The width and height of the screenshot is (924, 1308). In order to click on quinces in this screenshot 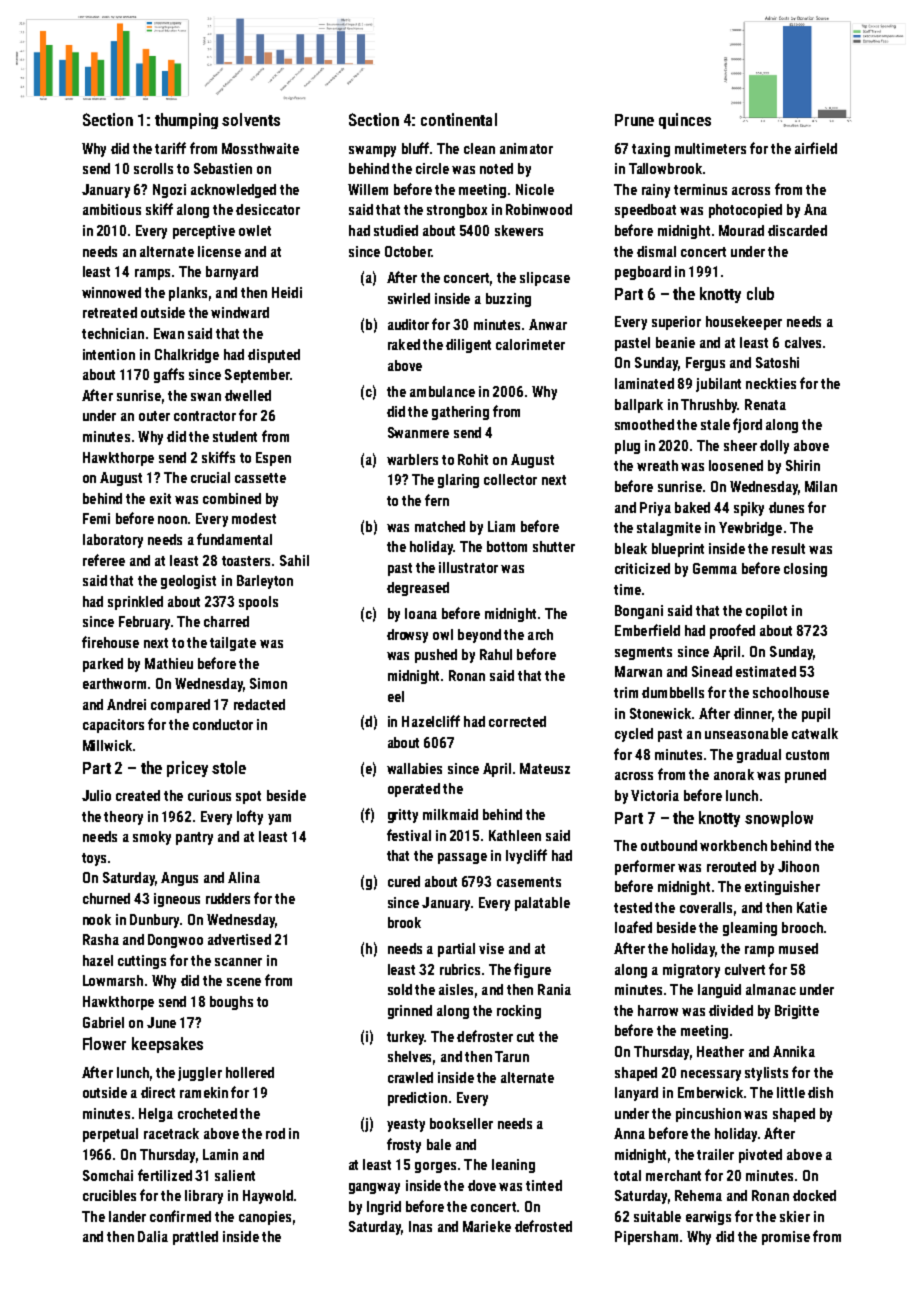, I will do `click(685, 121)`.
